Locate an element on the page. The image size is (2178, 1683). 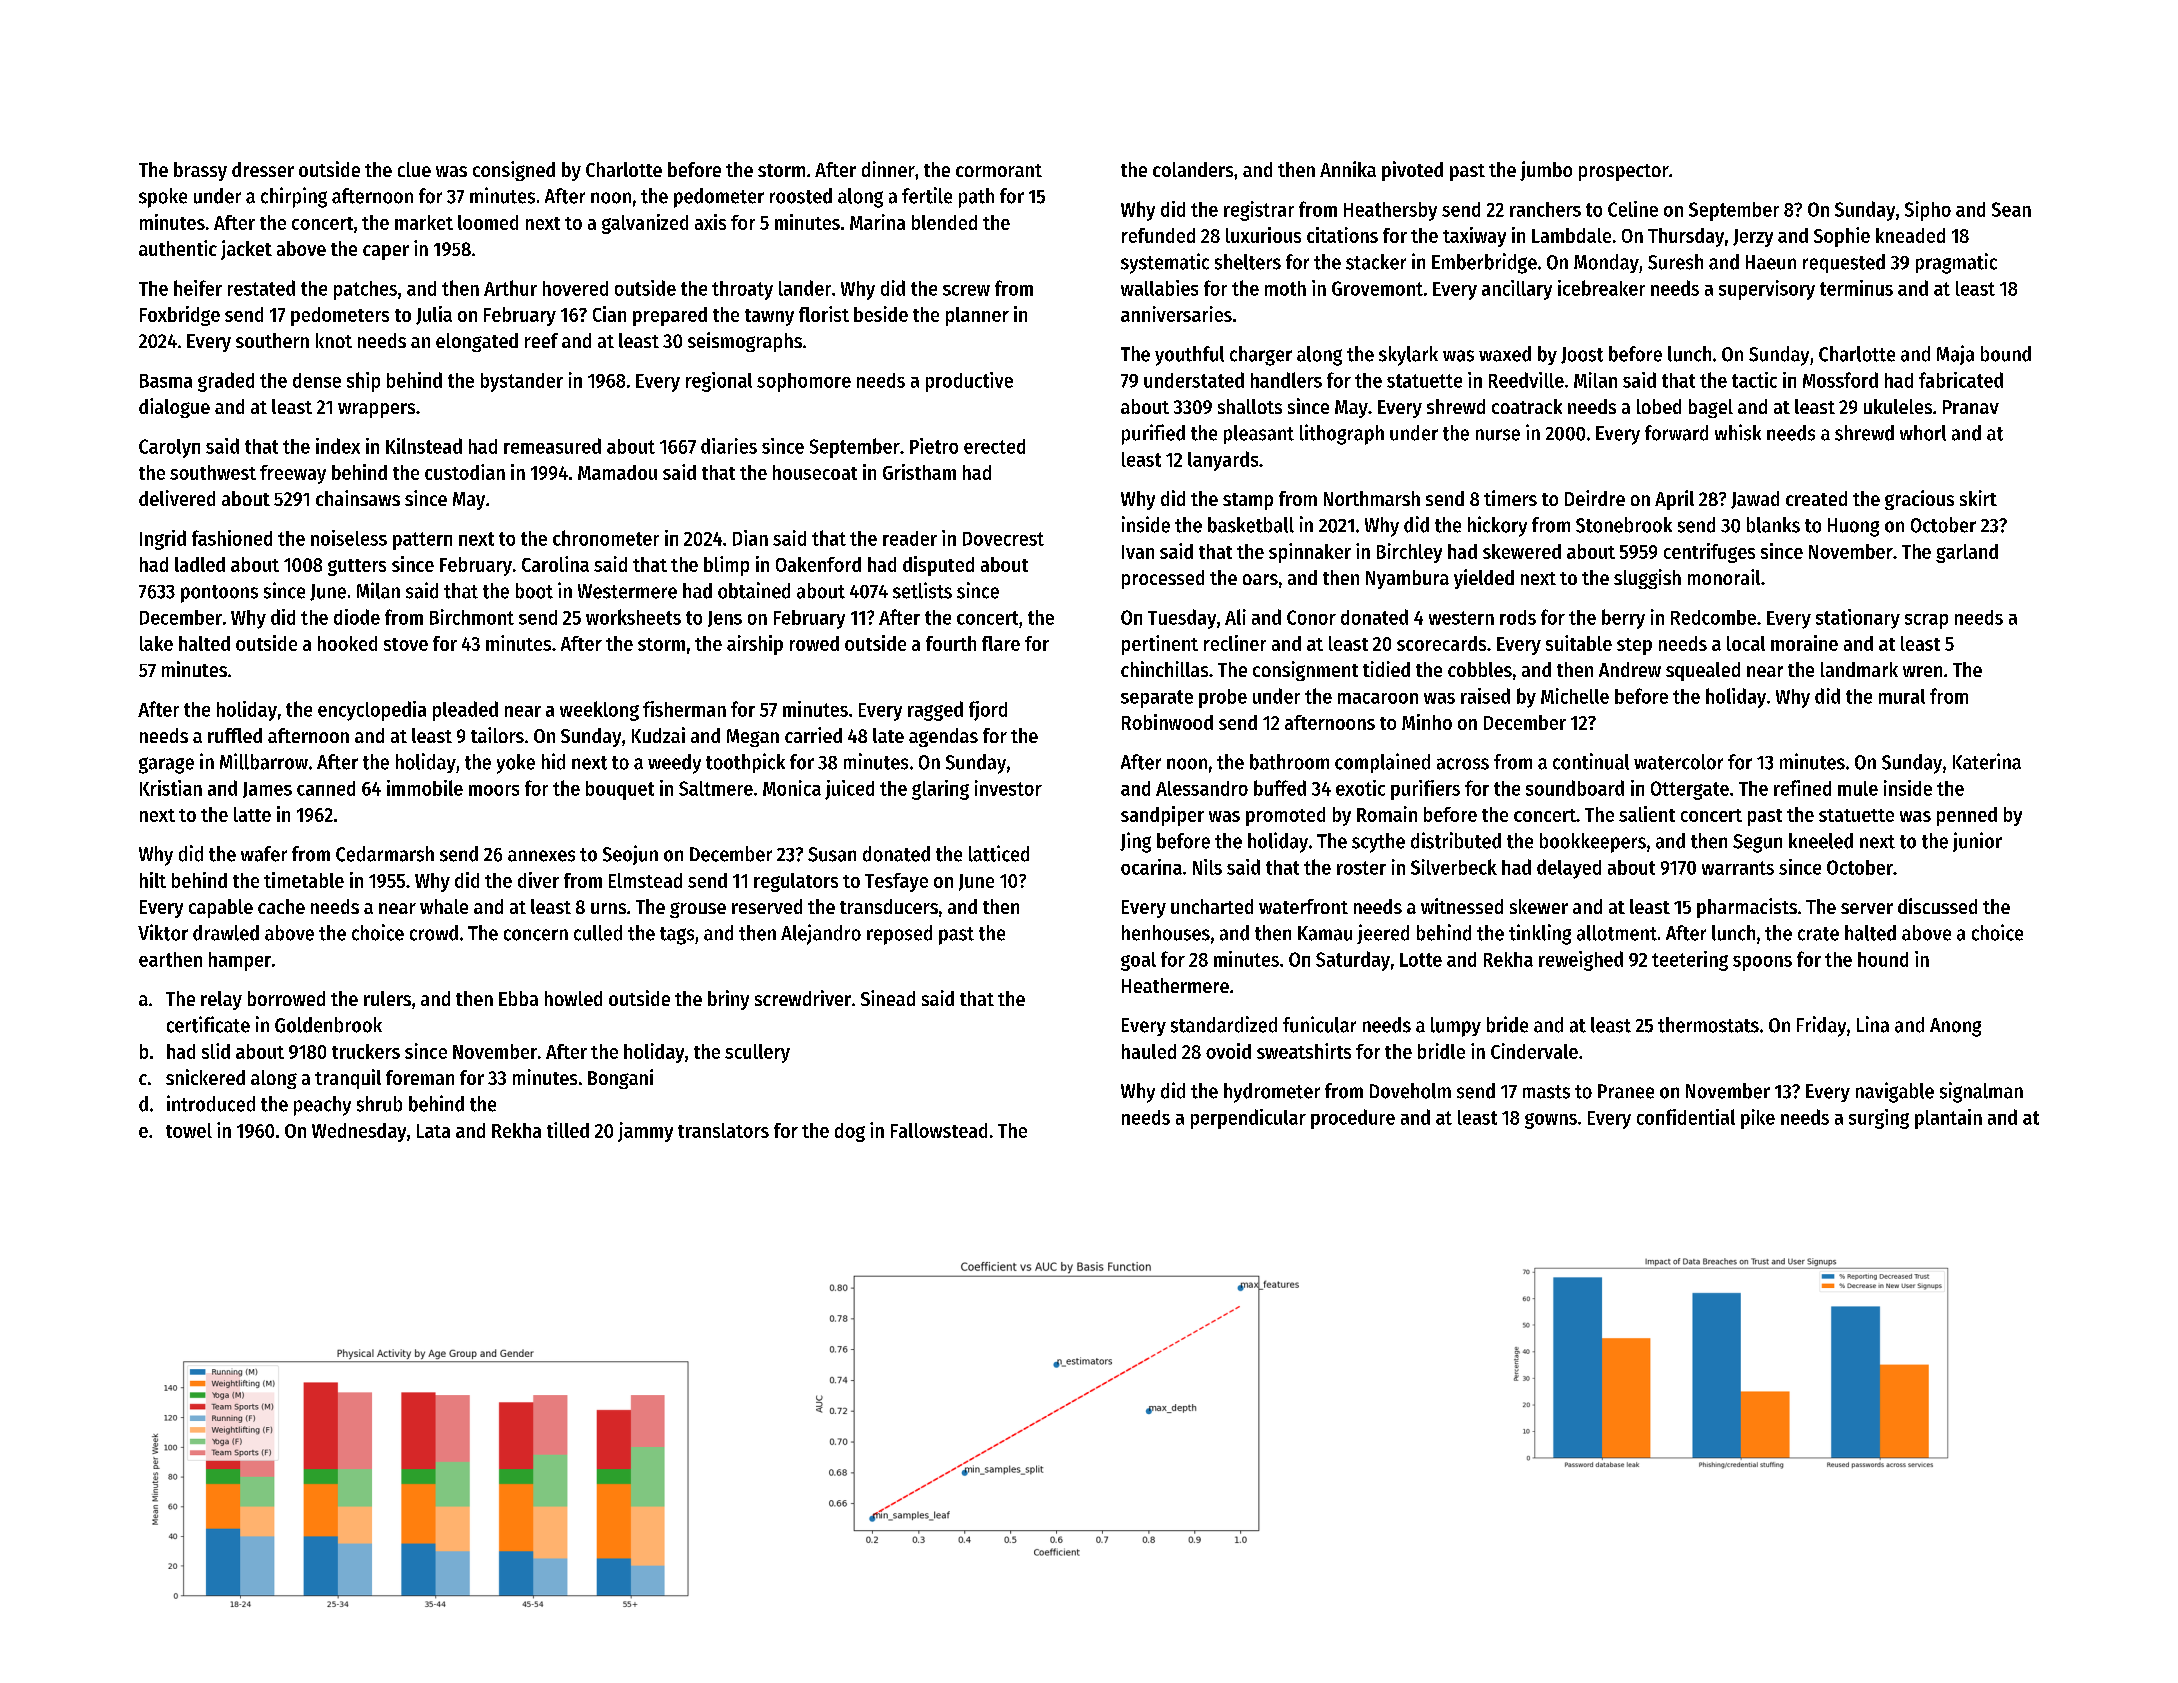
snickered is located at coordinates (205, 1077).
